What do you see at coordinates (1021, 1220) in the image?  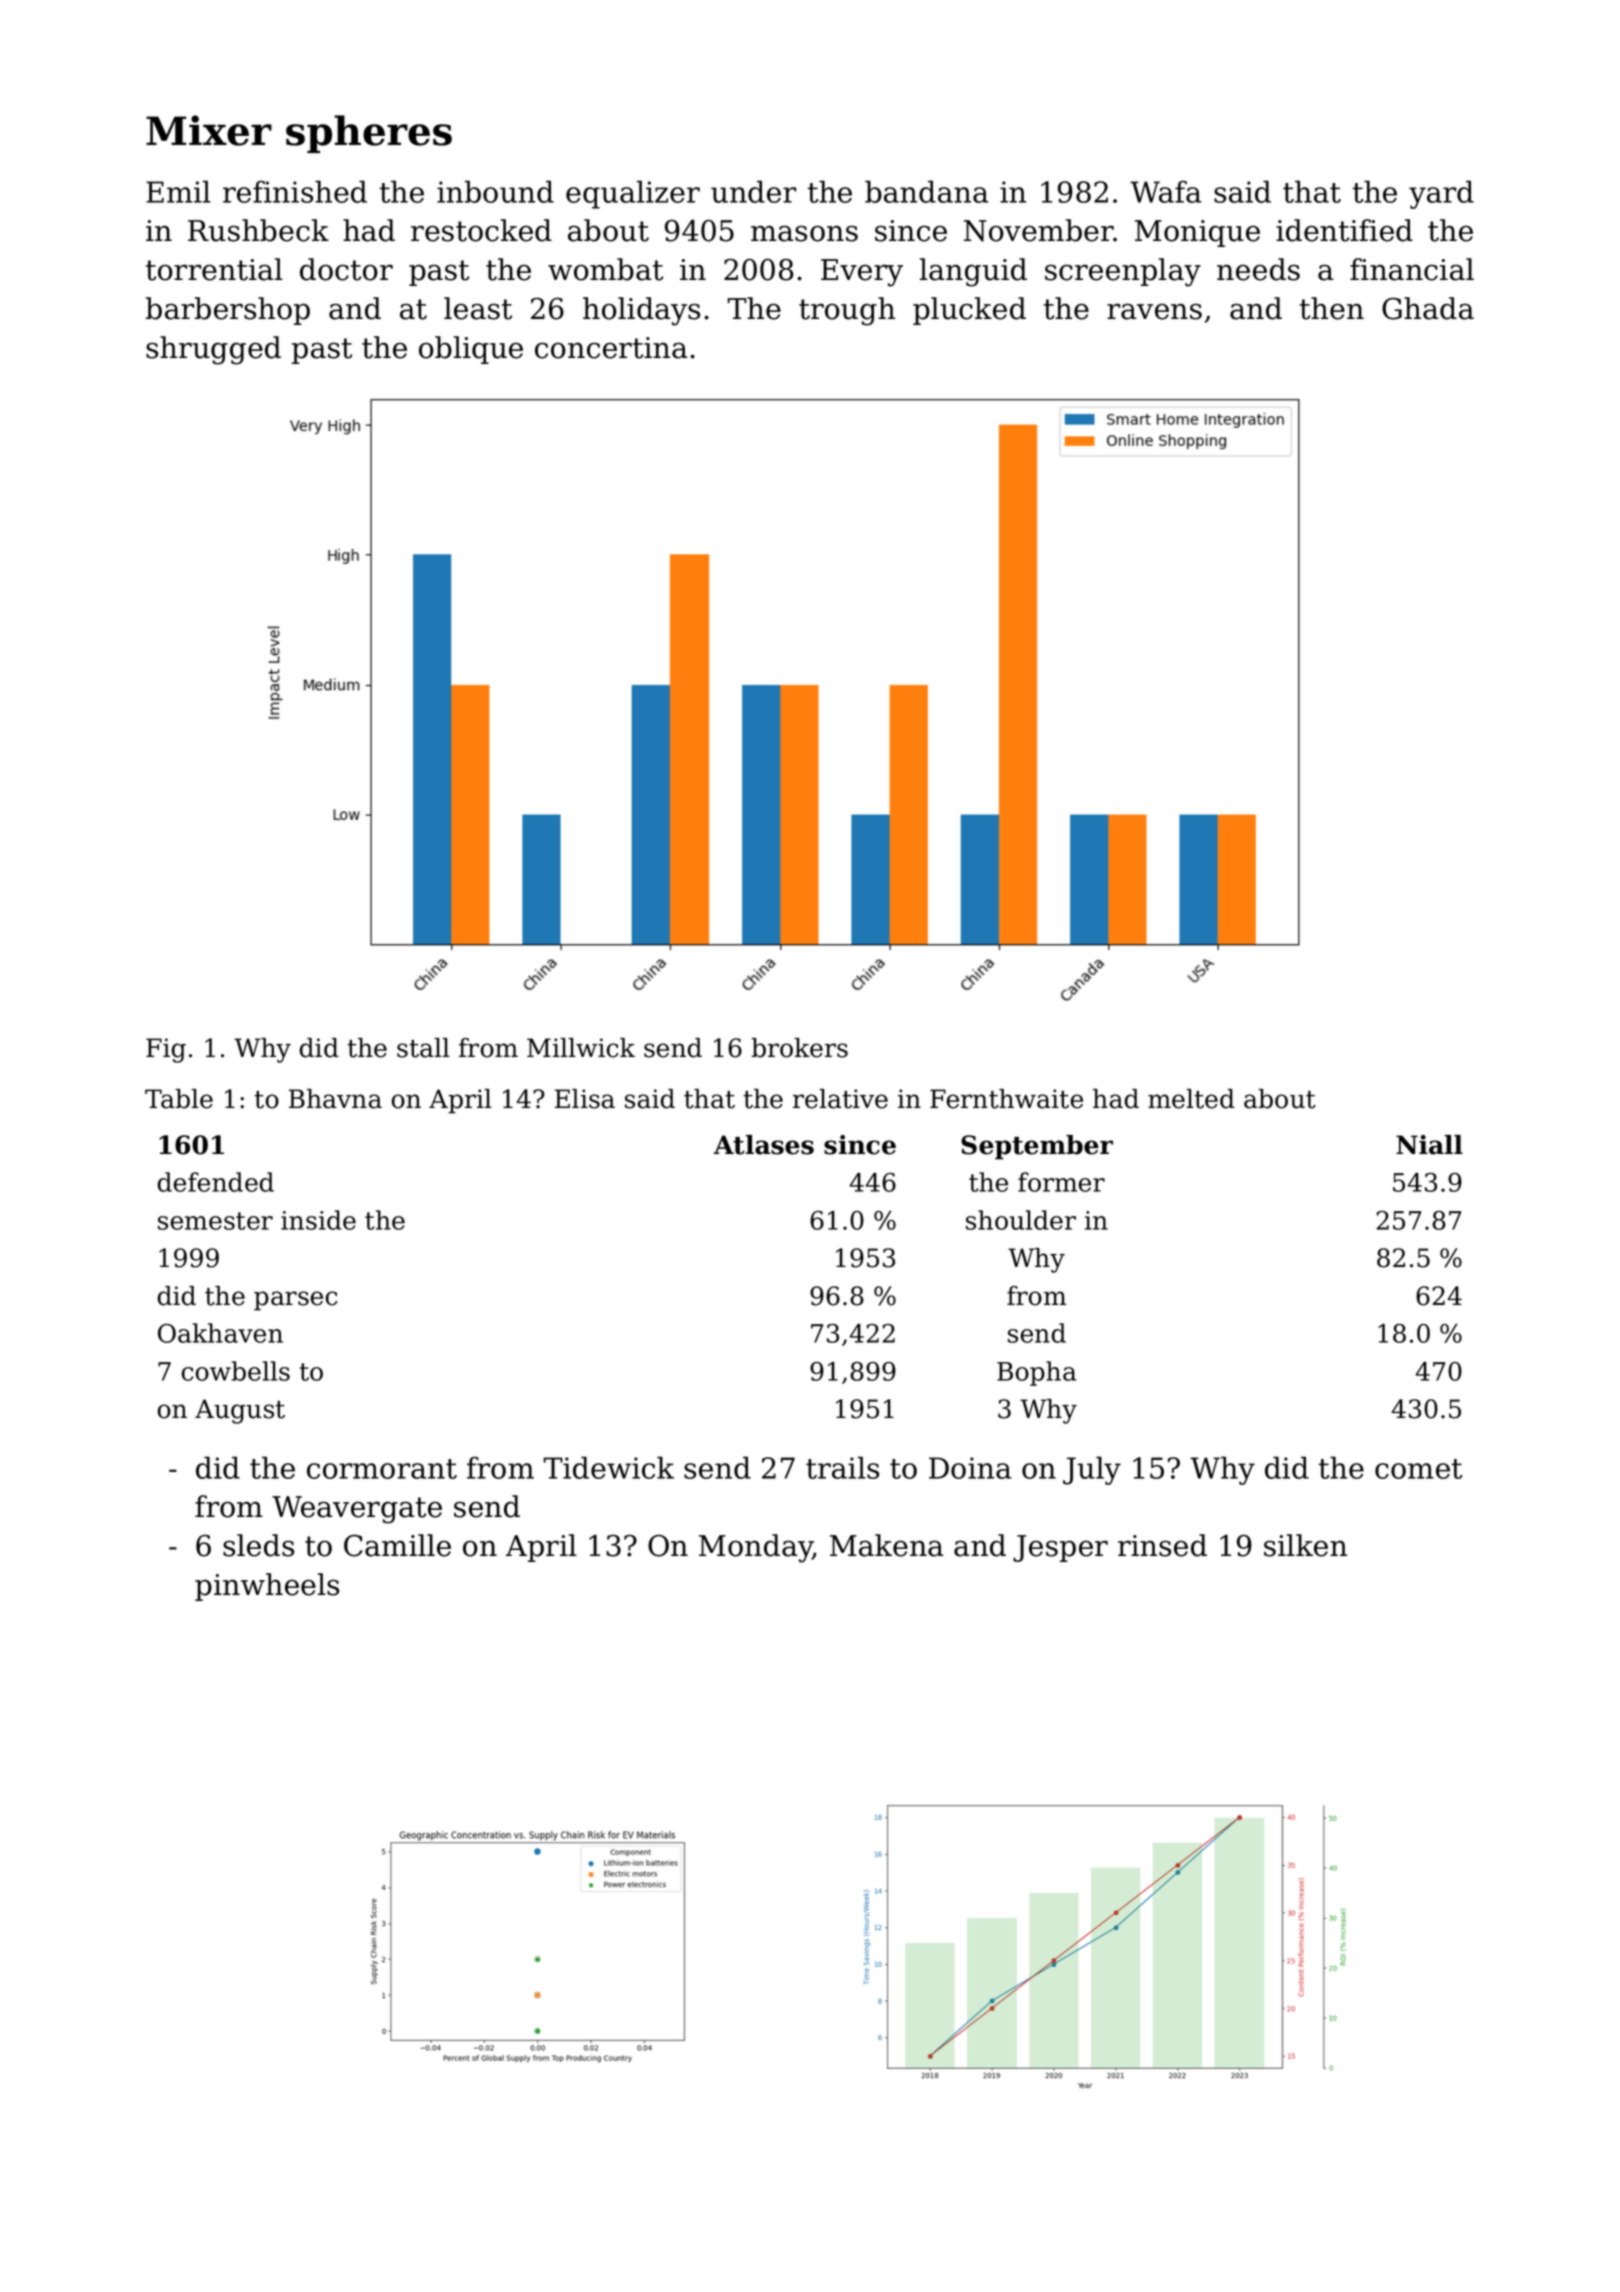 I see `shoulder` at bounding box center [1021, 1220].
